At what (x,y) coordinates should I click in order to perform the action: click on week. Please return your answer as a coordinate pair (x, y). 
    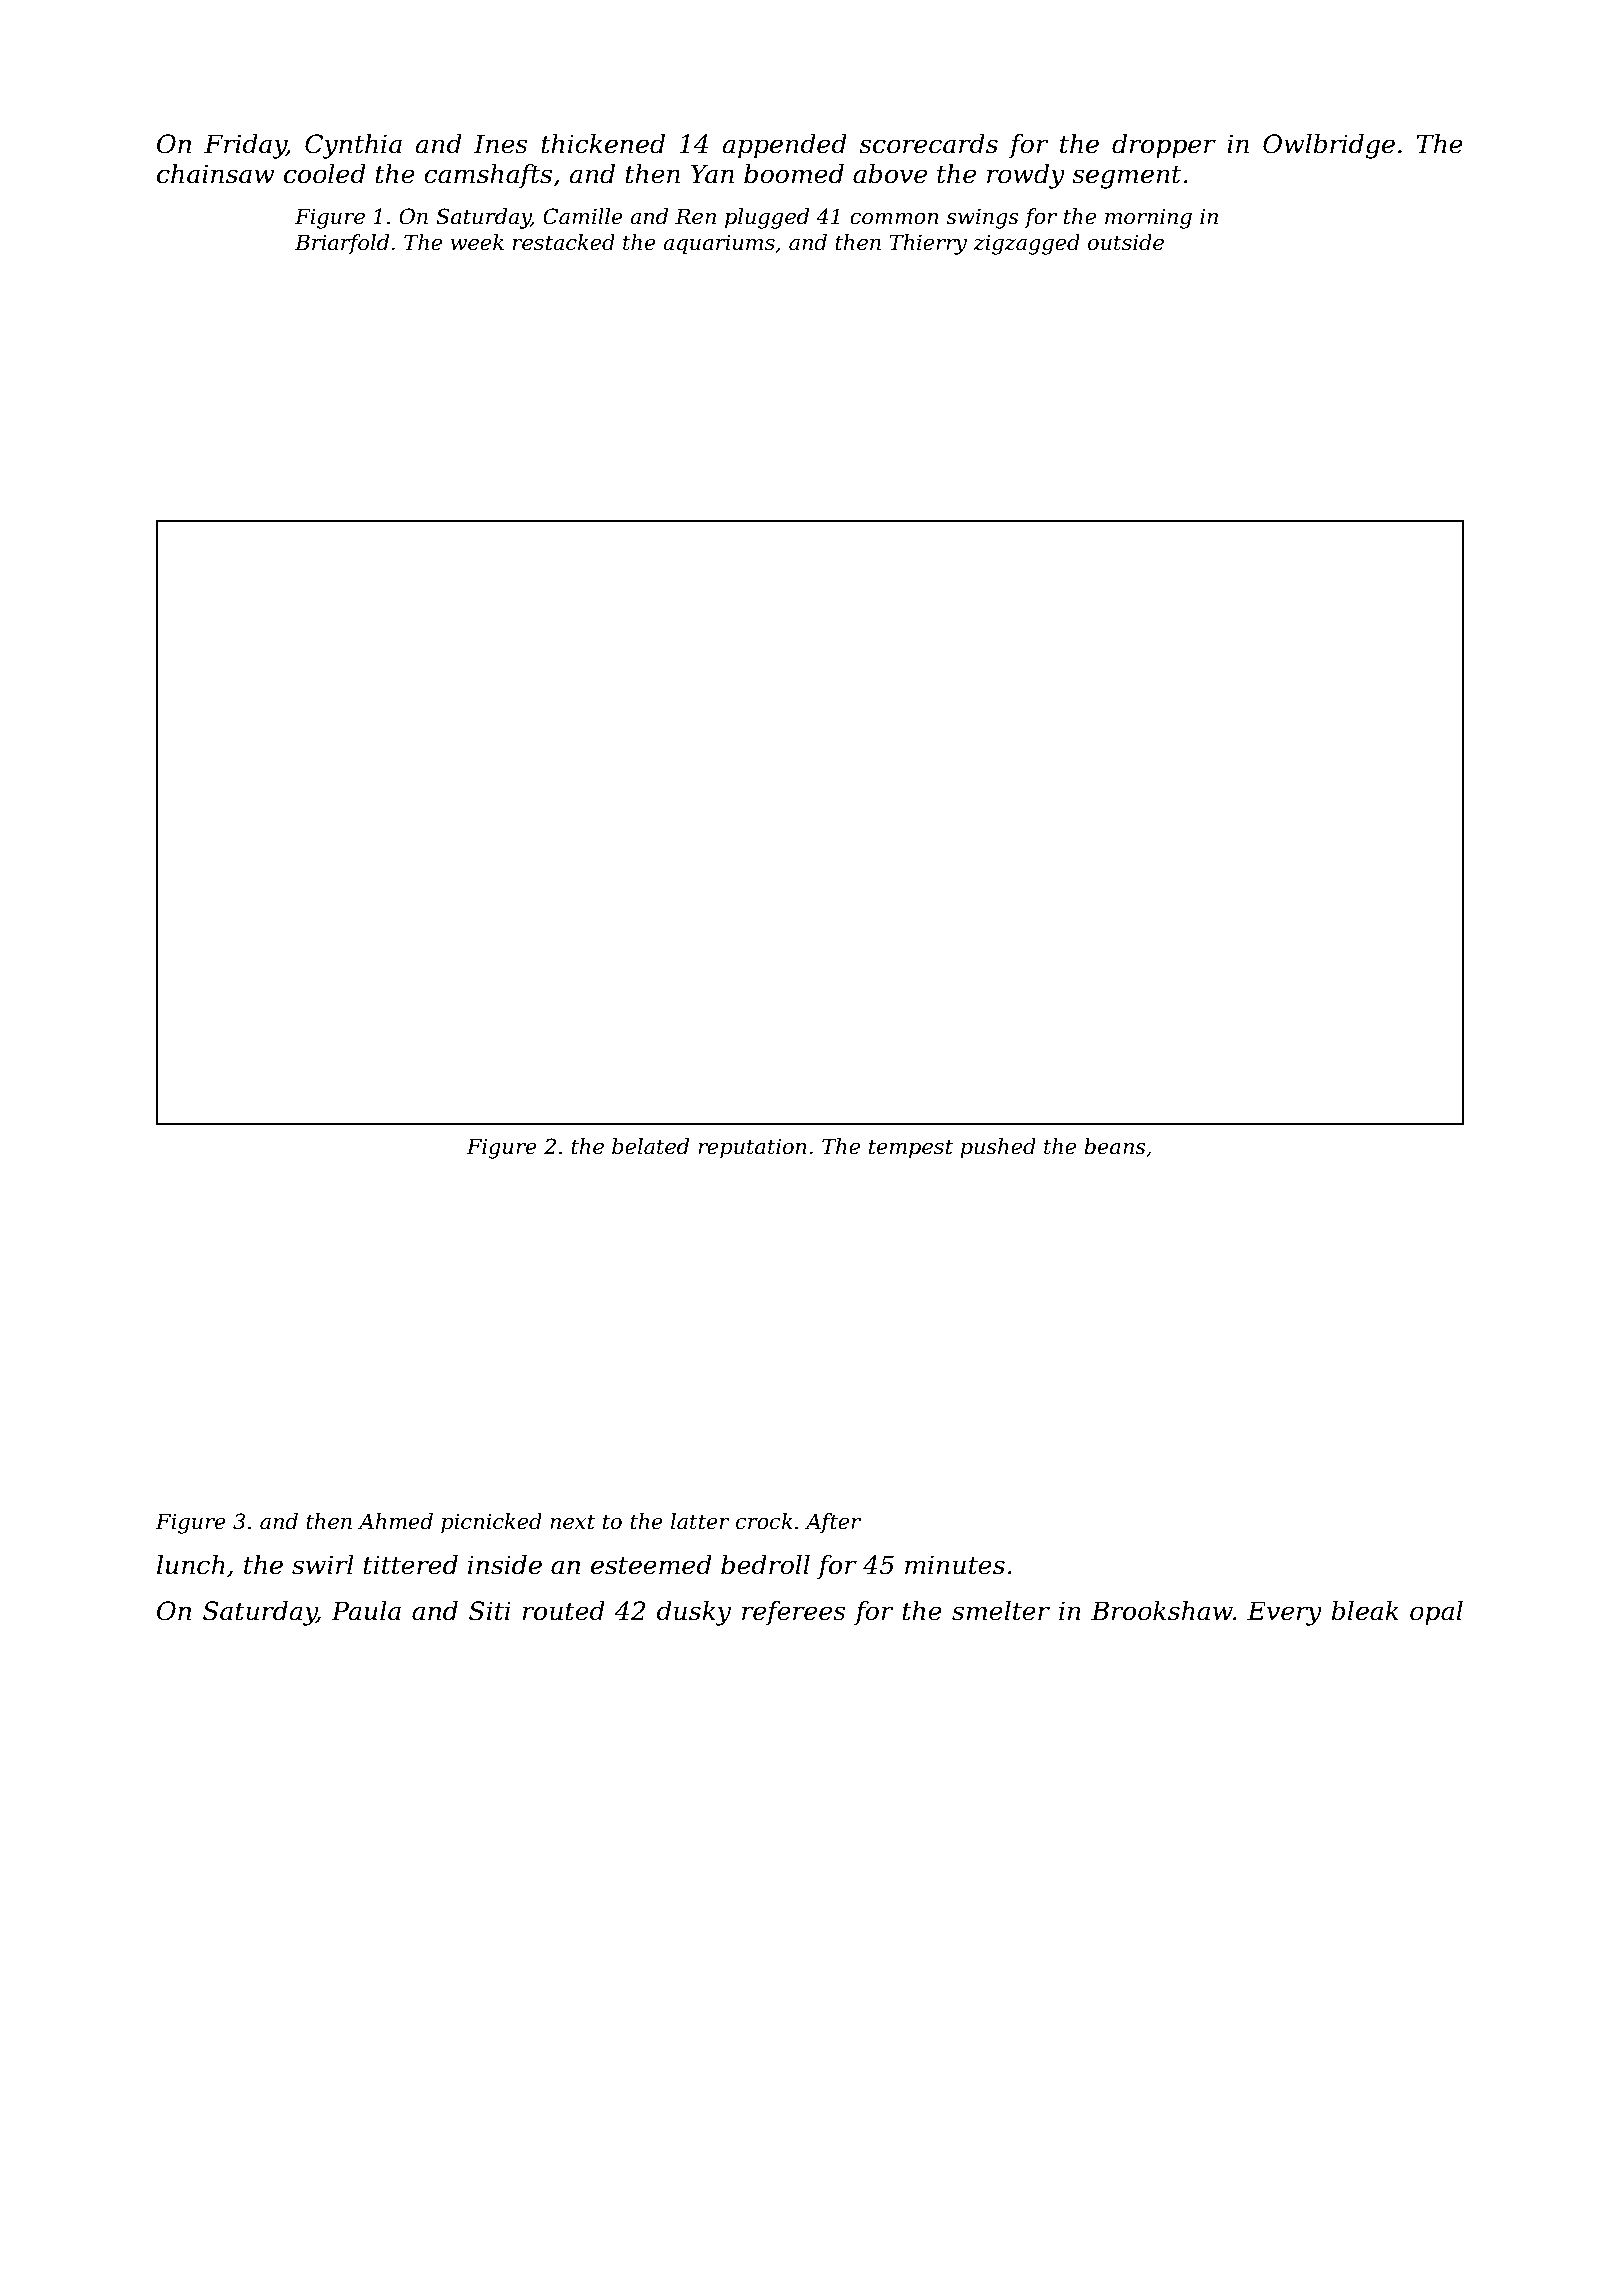
    Looking at the image, I should click on (477, 242).
